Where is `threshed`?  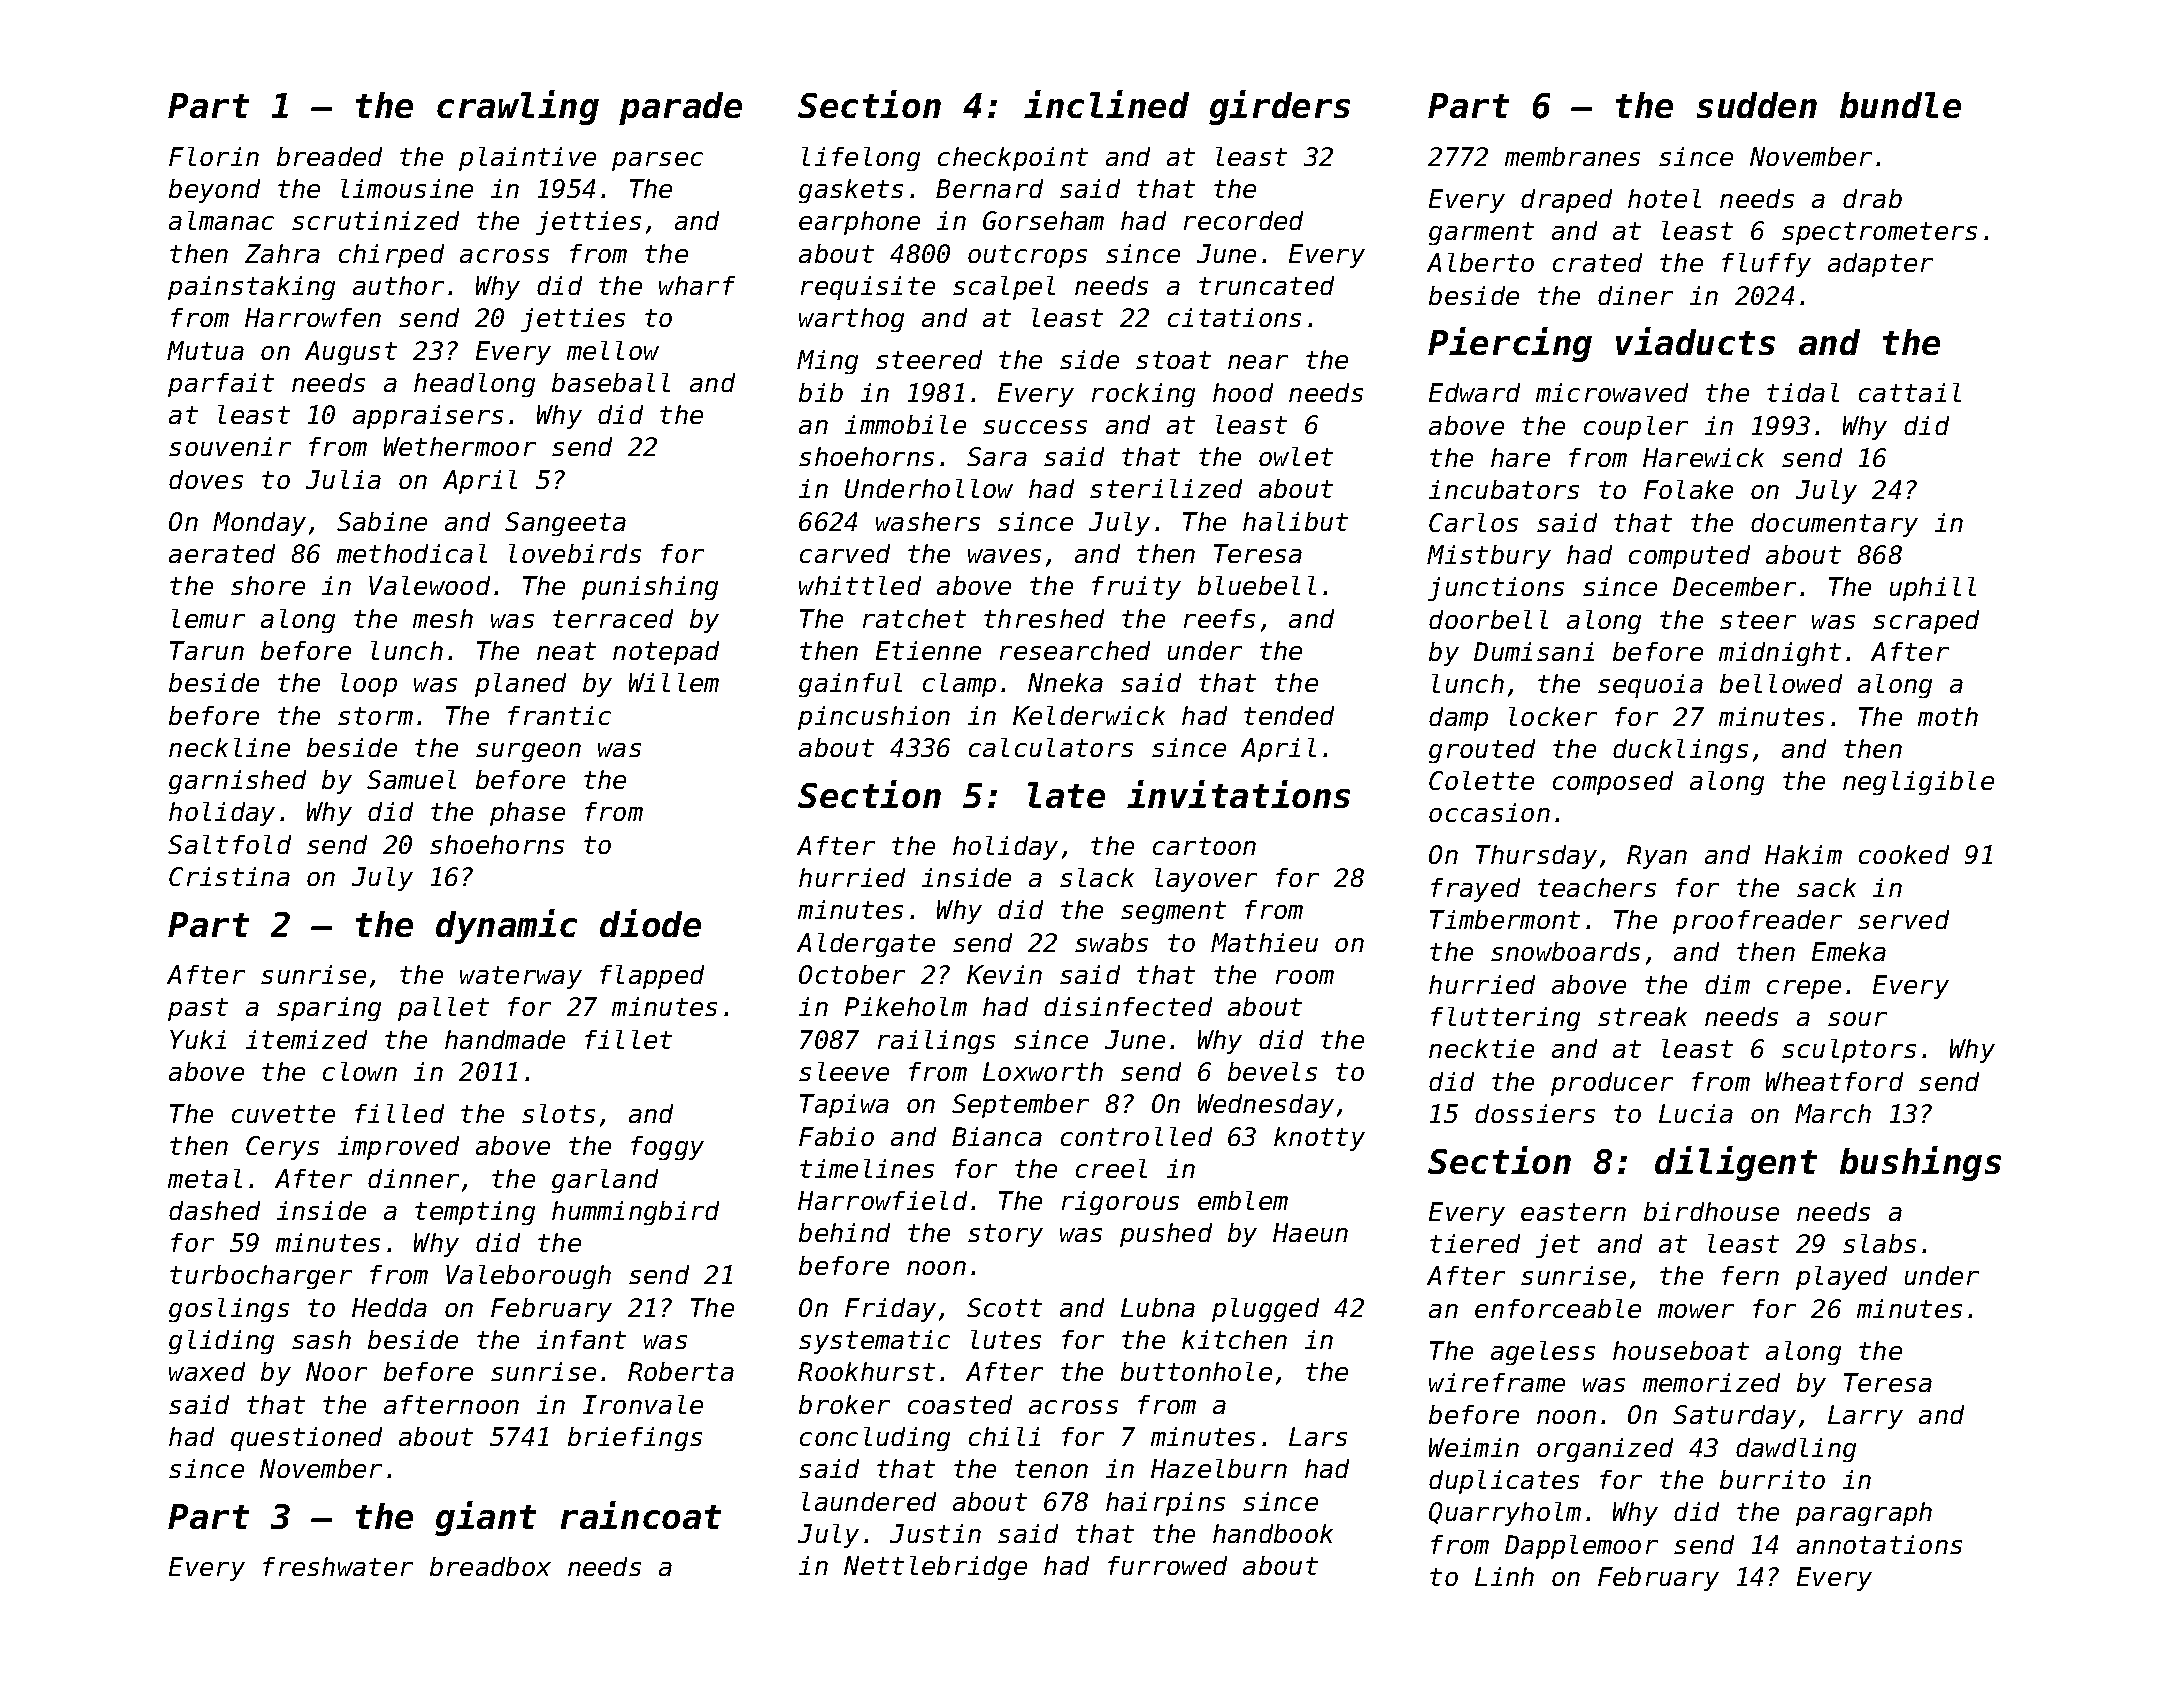 threshed is located at coordinates (1044, 618).
